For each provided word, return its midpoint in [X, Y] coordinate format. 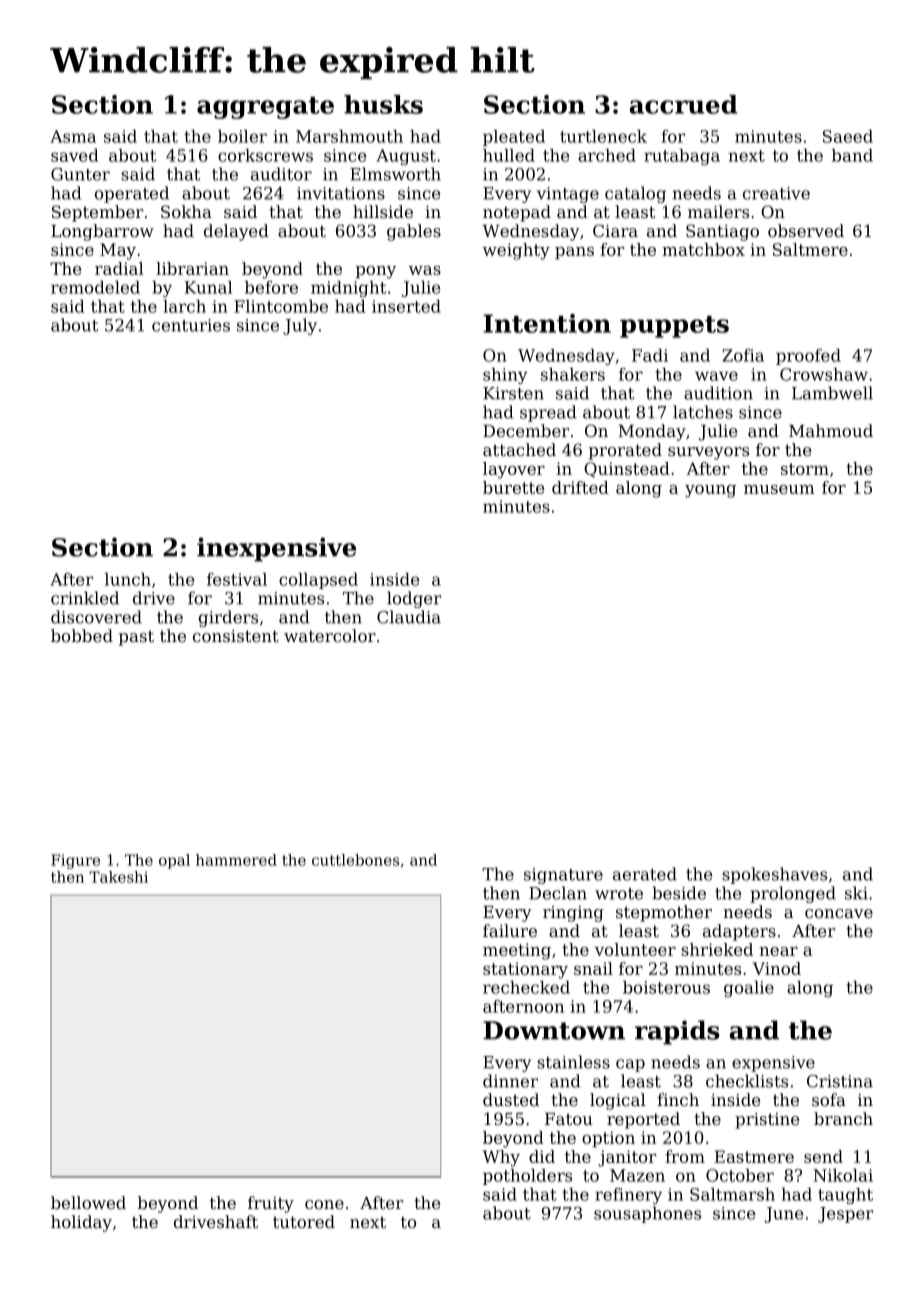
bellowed [88, 1202]
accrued [684, 104]
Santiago [722, 232]
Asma [73, 136]
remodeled [95, 287]
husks [383, 104]
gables [414, 232]
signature [563, 876]
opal [174, 861]
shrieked [717, 949]
